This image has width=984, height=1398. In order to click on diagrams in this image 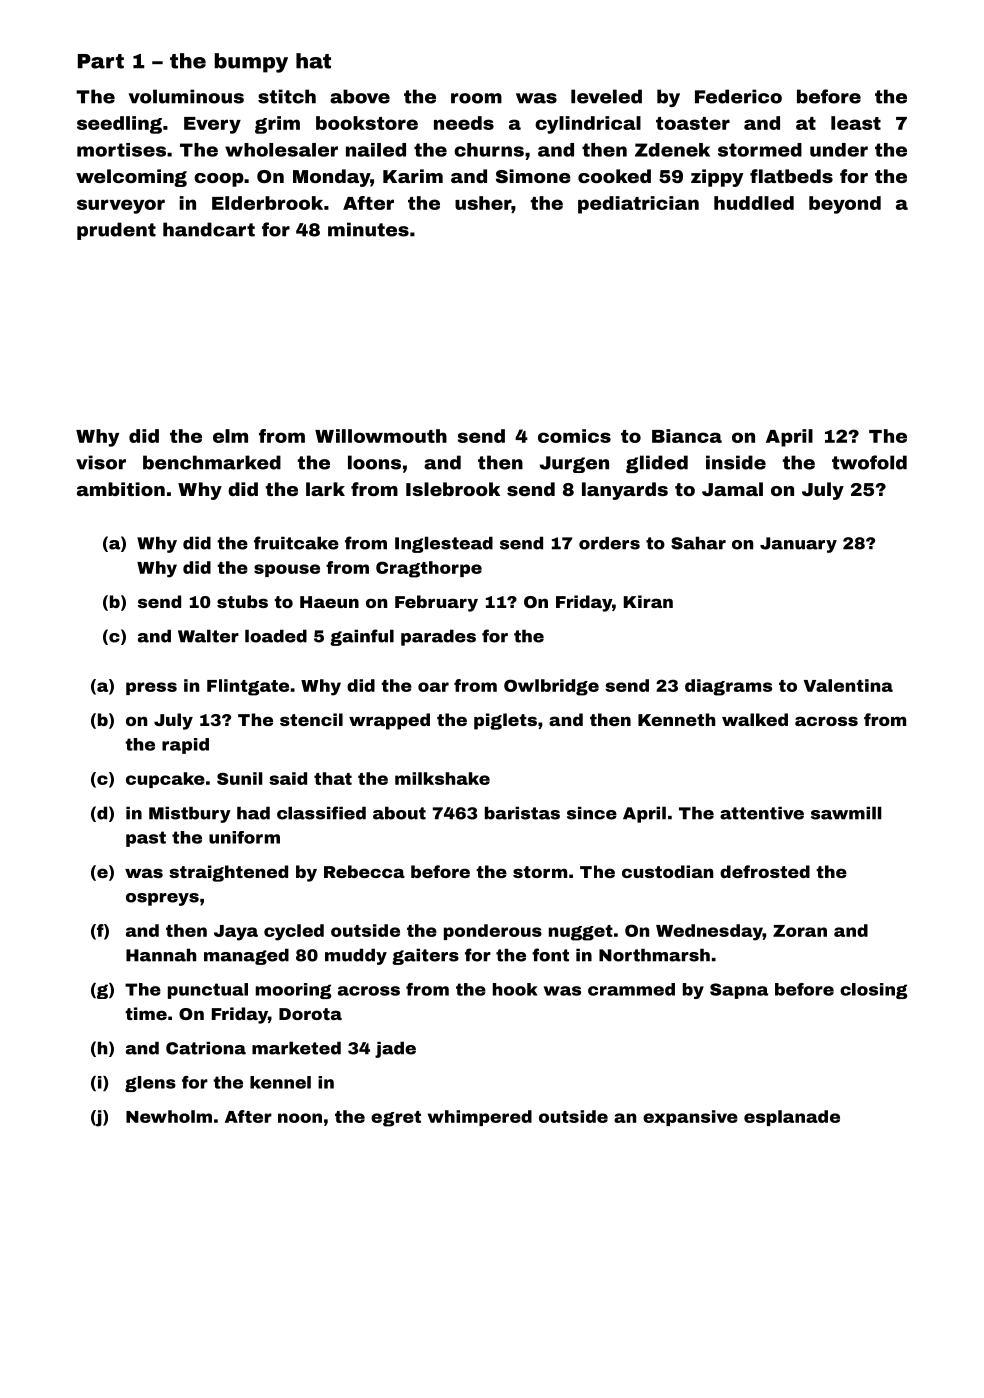, I will do `click(728, 687)`.
